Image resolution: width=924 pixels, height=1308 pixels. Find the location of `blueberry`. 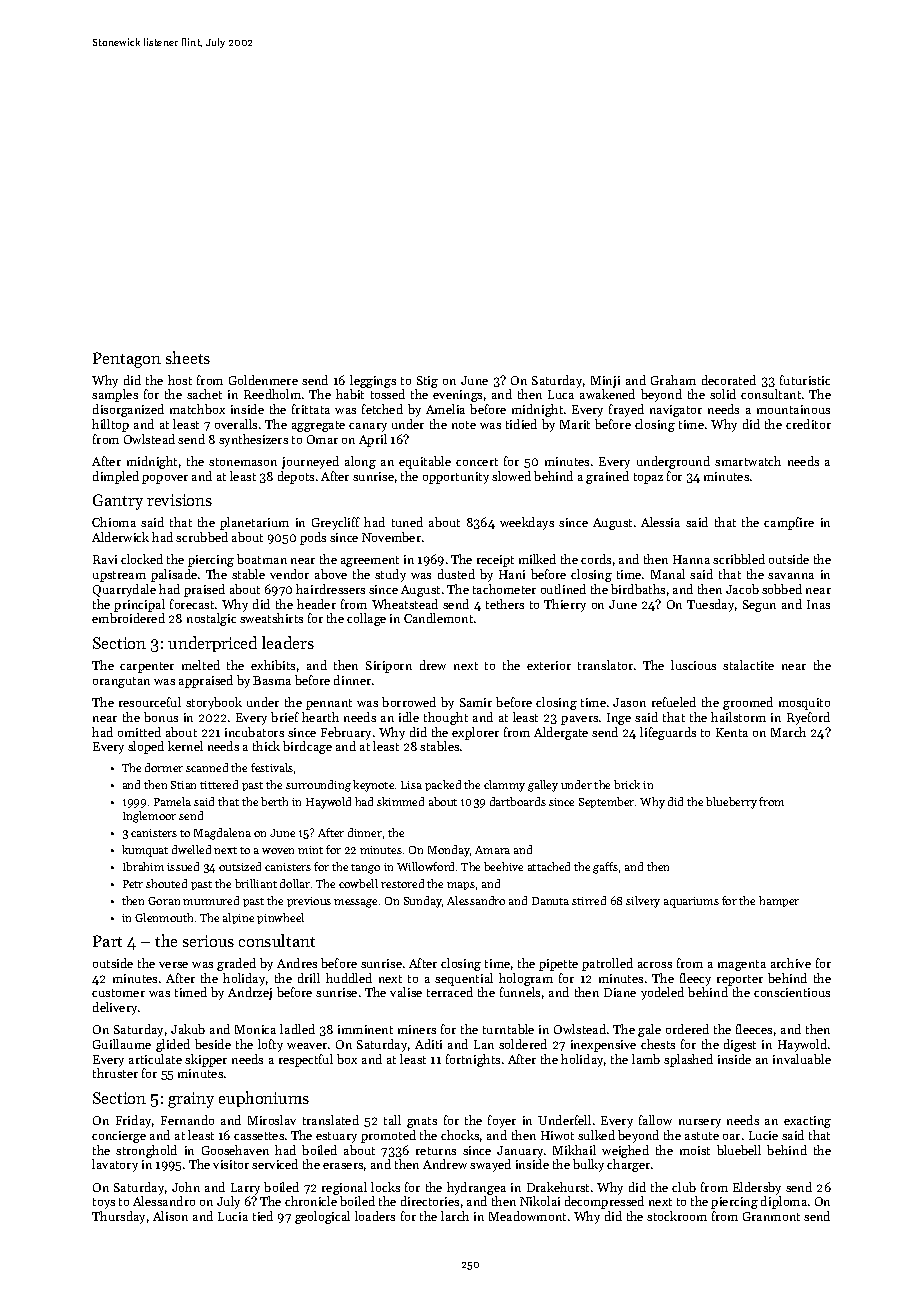

blueberry is located at coordinates (731, 803).
